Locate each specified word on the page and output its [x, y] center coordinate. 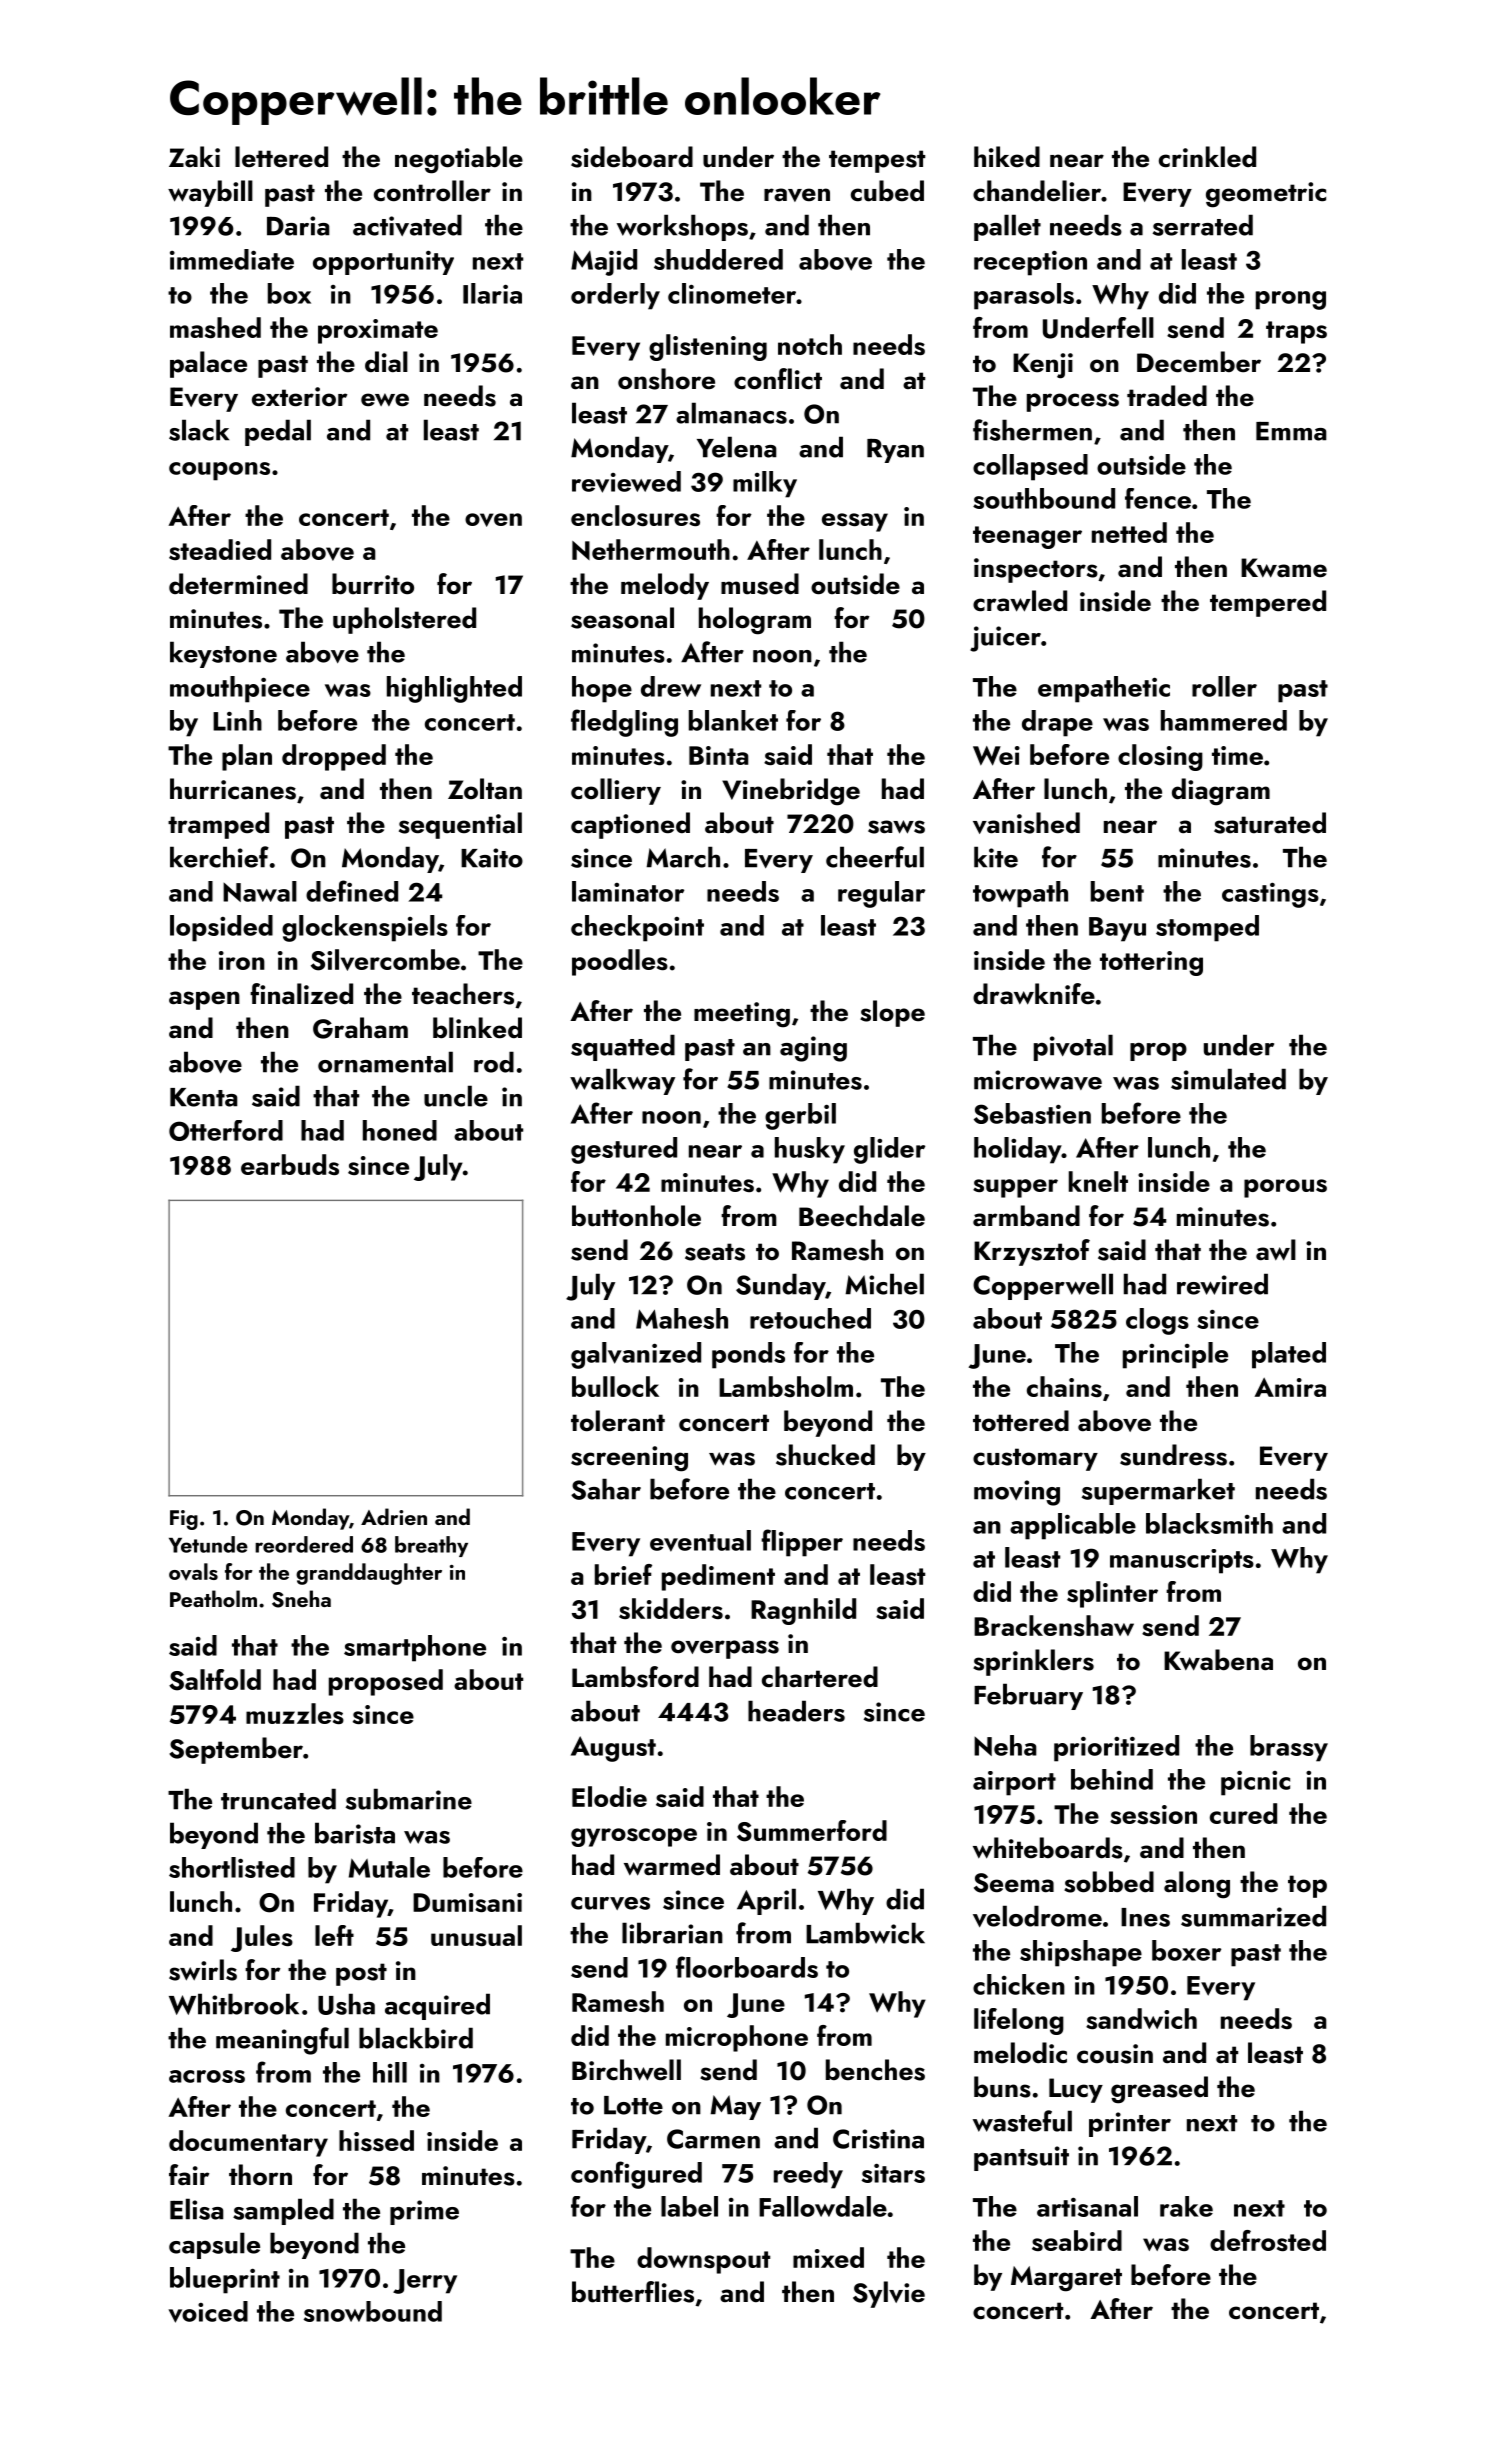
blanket [733, 720]
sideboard [632, 157]
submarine [409, 1799]
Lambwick [865, 1933]
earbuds [290, 1164]
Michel [885, 1284]
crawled [1020, 601]
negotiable [459, 160]
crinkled [1207, 157]
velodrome [1037, 1916]
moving [1017, 1493]
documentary [248, 2143]
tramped [218, 825]
